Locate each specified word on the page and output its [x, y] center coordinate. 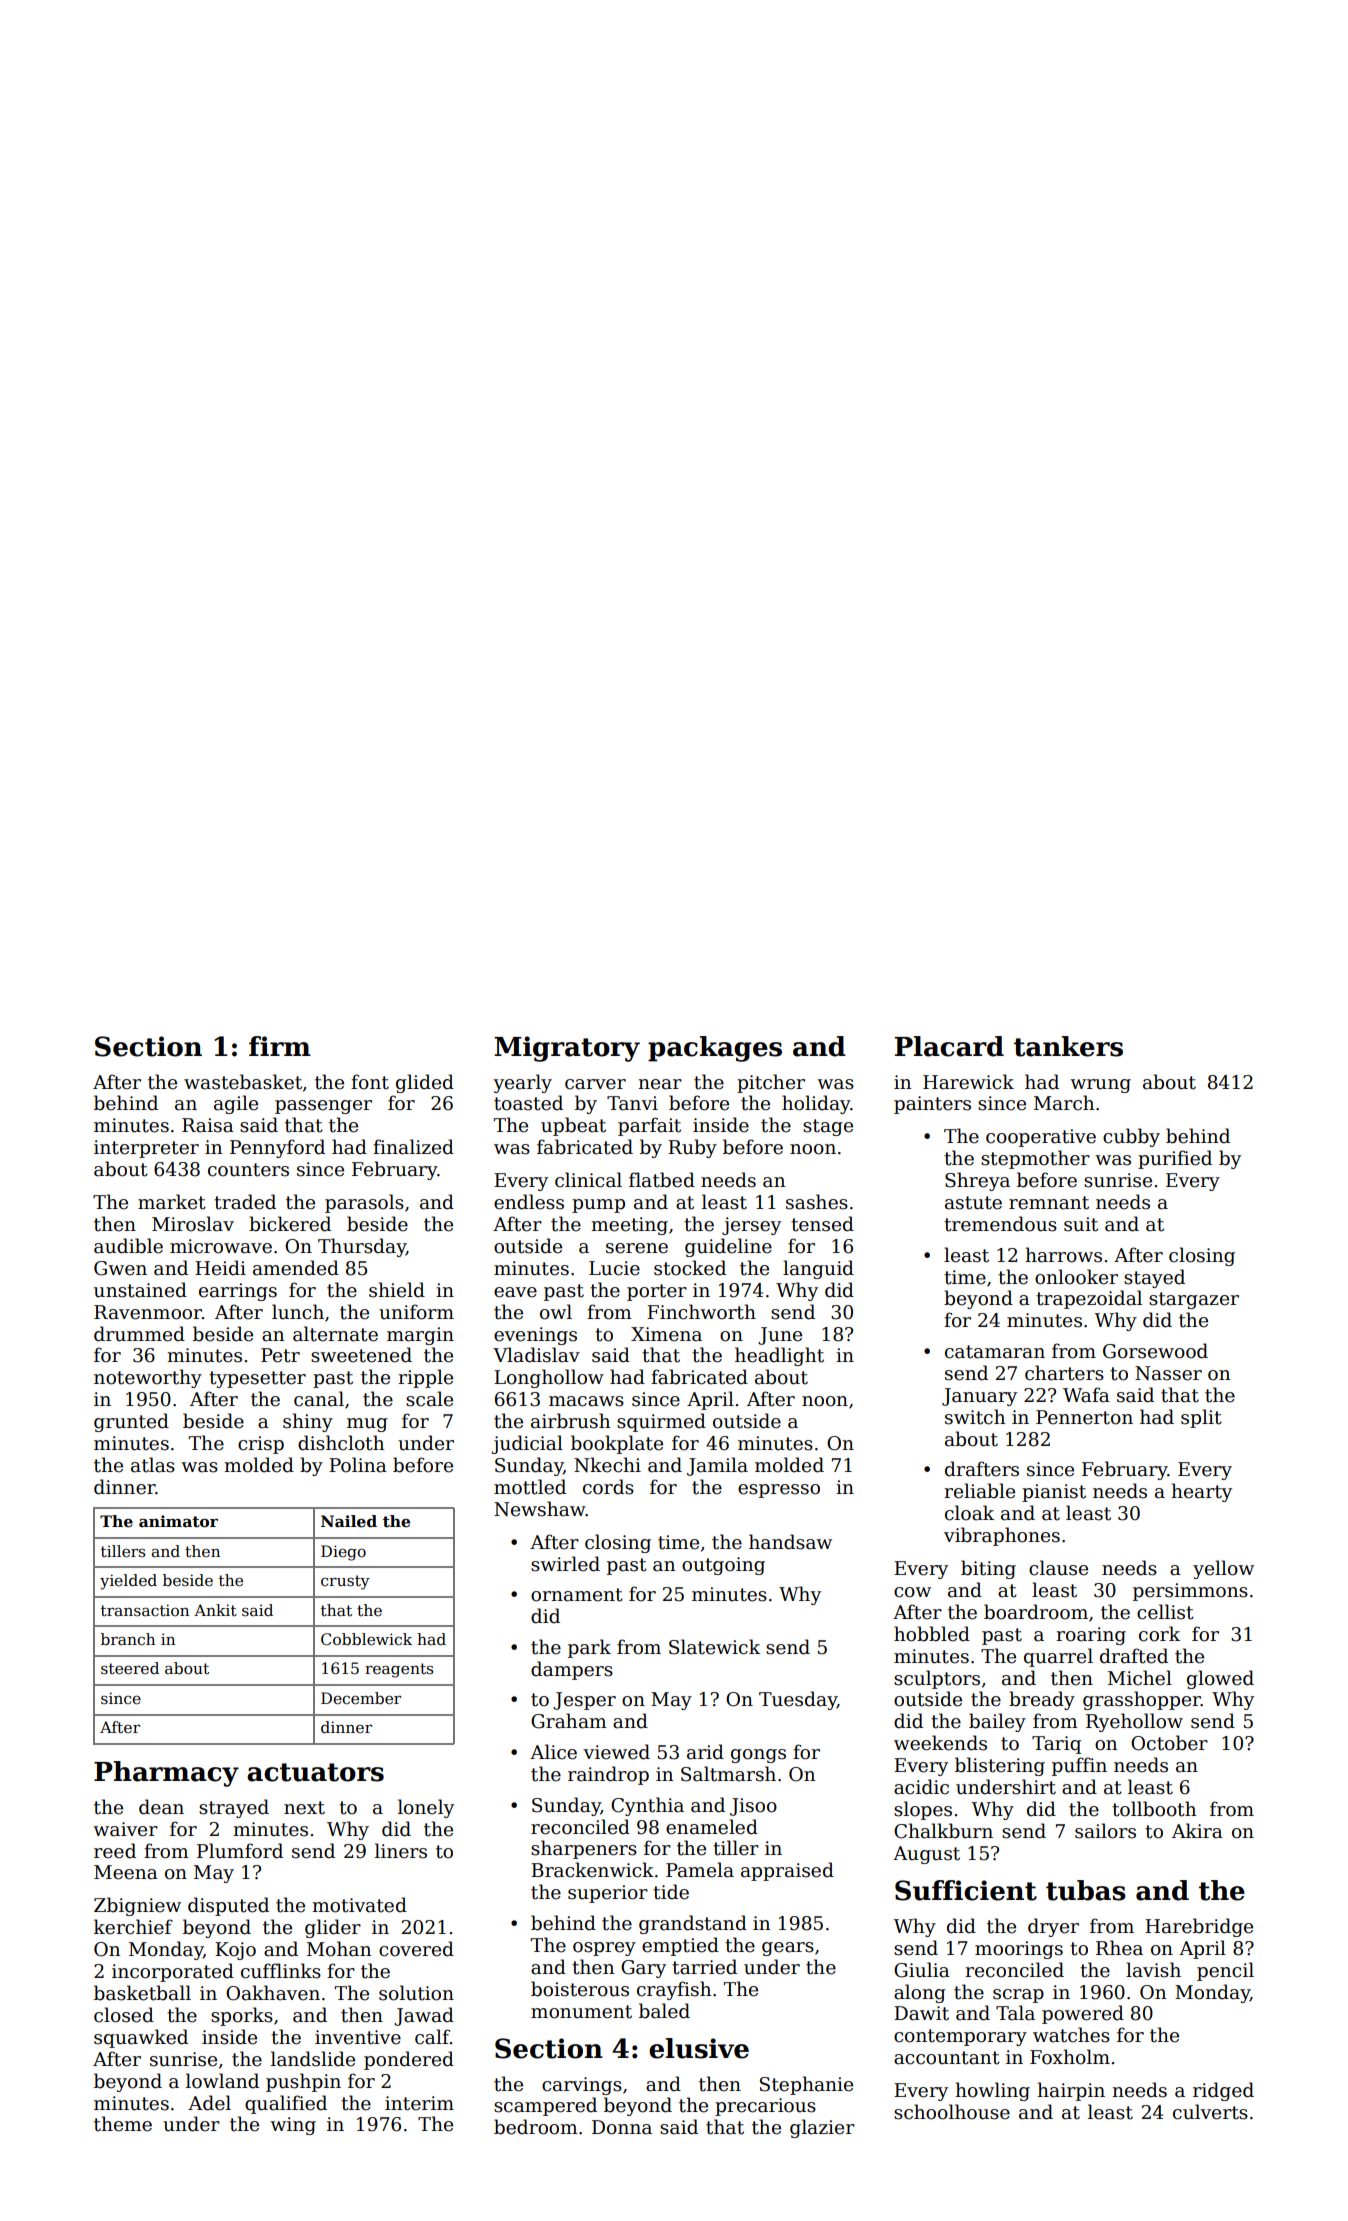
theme [123, 2124]
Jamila [717, 1466]
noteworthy [148, 1378]
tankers [1068, 1046]
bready [1042, 1700]
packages [715, 1049]
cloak [969, 1513]
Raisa [208, 1125]
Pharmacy [166, 1774]
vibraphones [1002, 1536]
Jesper [584, 1701]
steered [130, 1668]
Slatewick [714, 1647]
